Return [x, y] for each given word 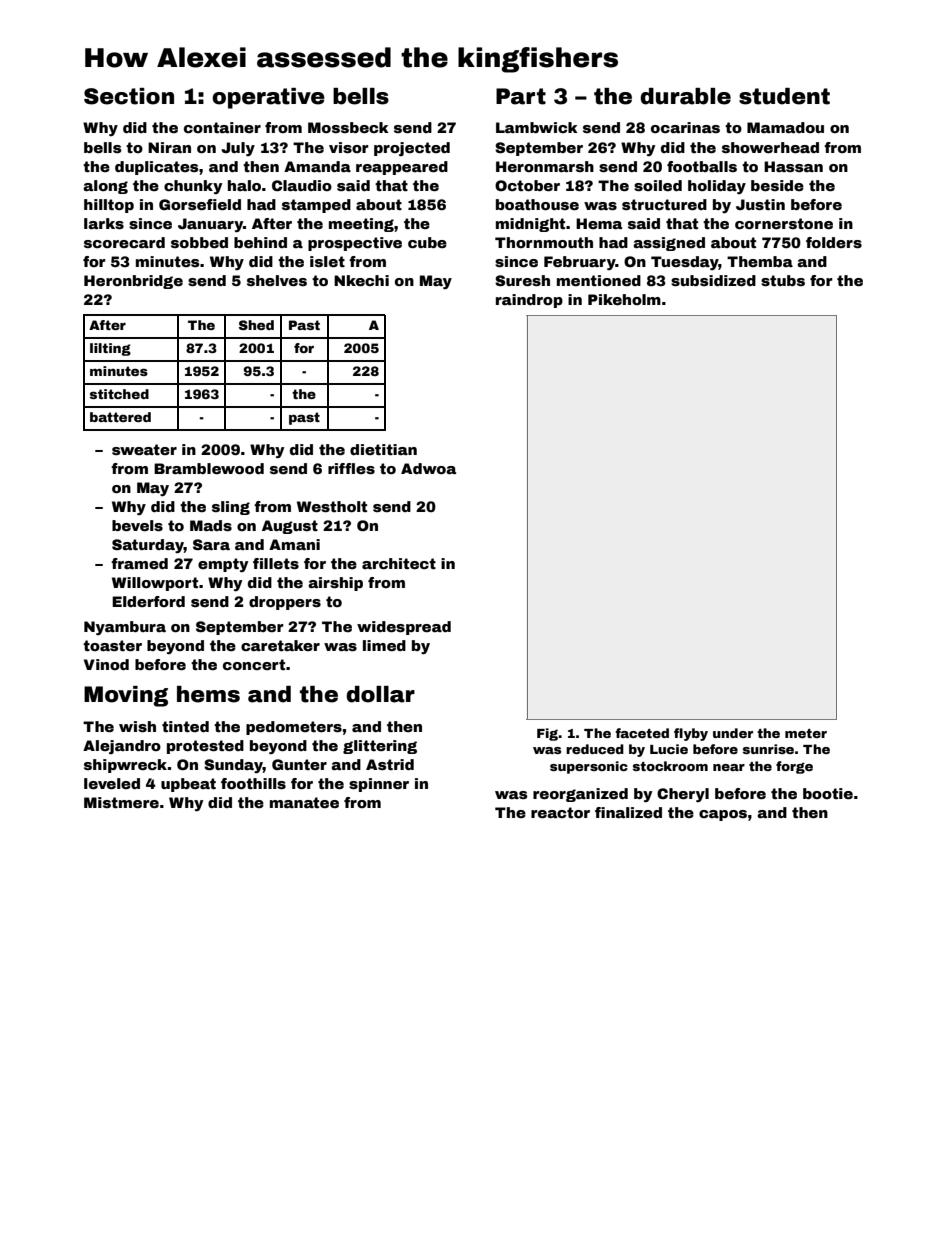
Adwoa [428, 468]
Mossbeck [348, 127]
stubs [783, 280]
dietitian [383, 449]
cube [427, 242]
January [210, 225]
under [733, 733]
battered [120, 417]
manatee [304, 802]
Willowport [155, 584]
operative [268, 98]
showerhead [770, 147]
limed [384, 645]
